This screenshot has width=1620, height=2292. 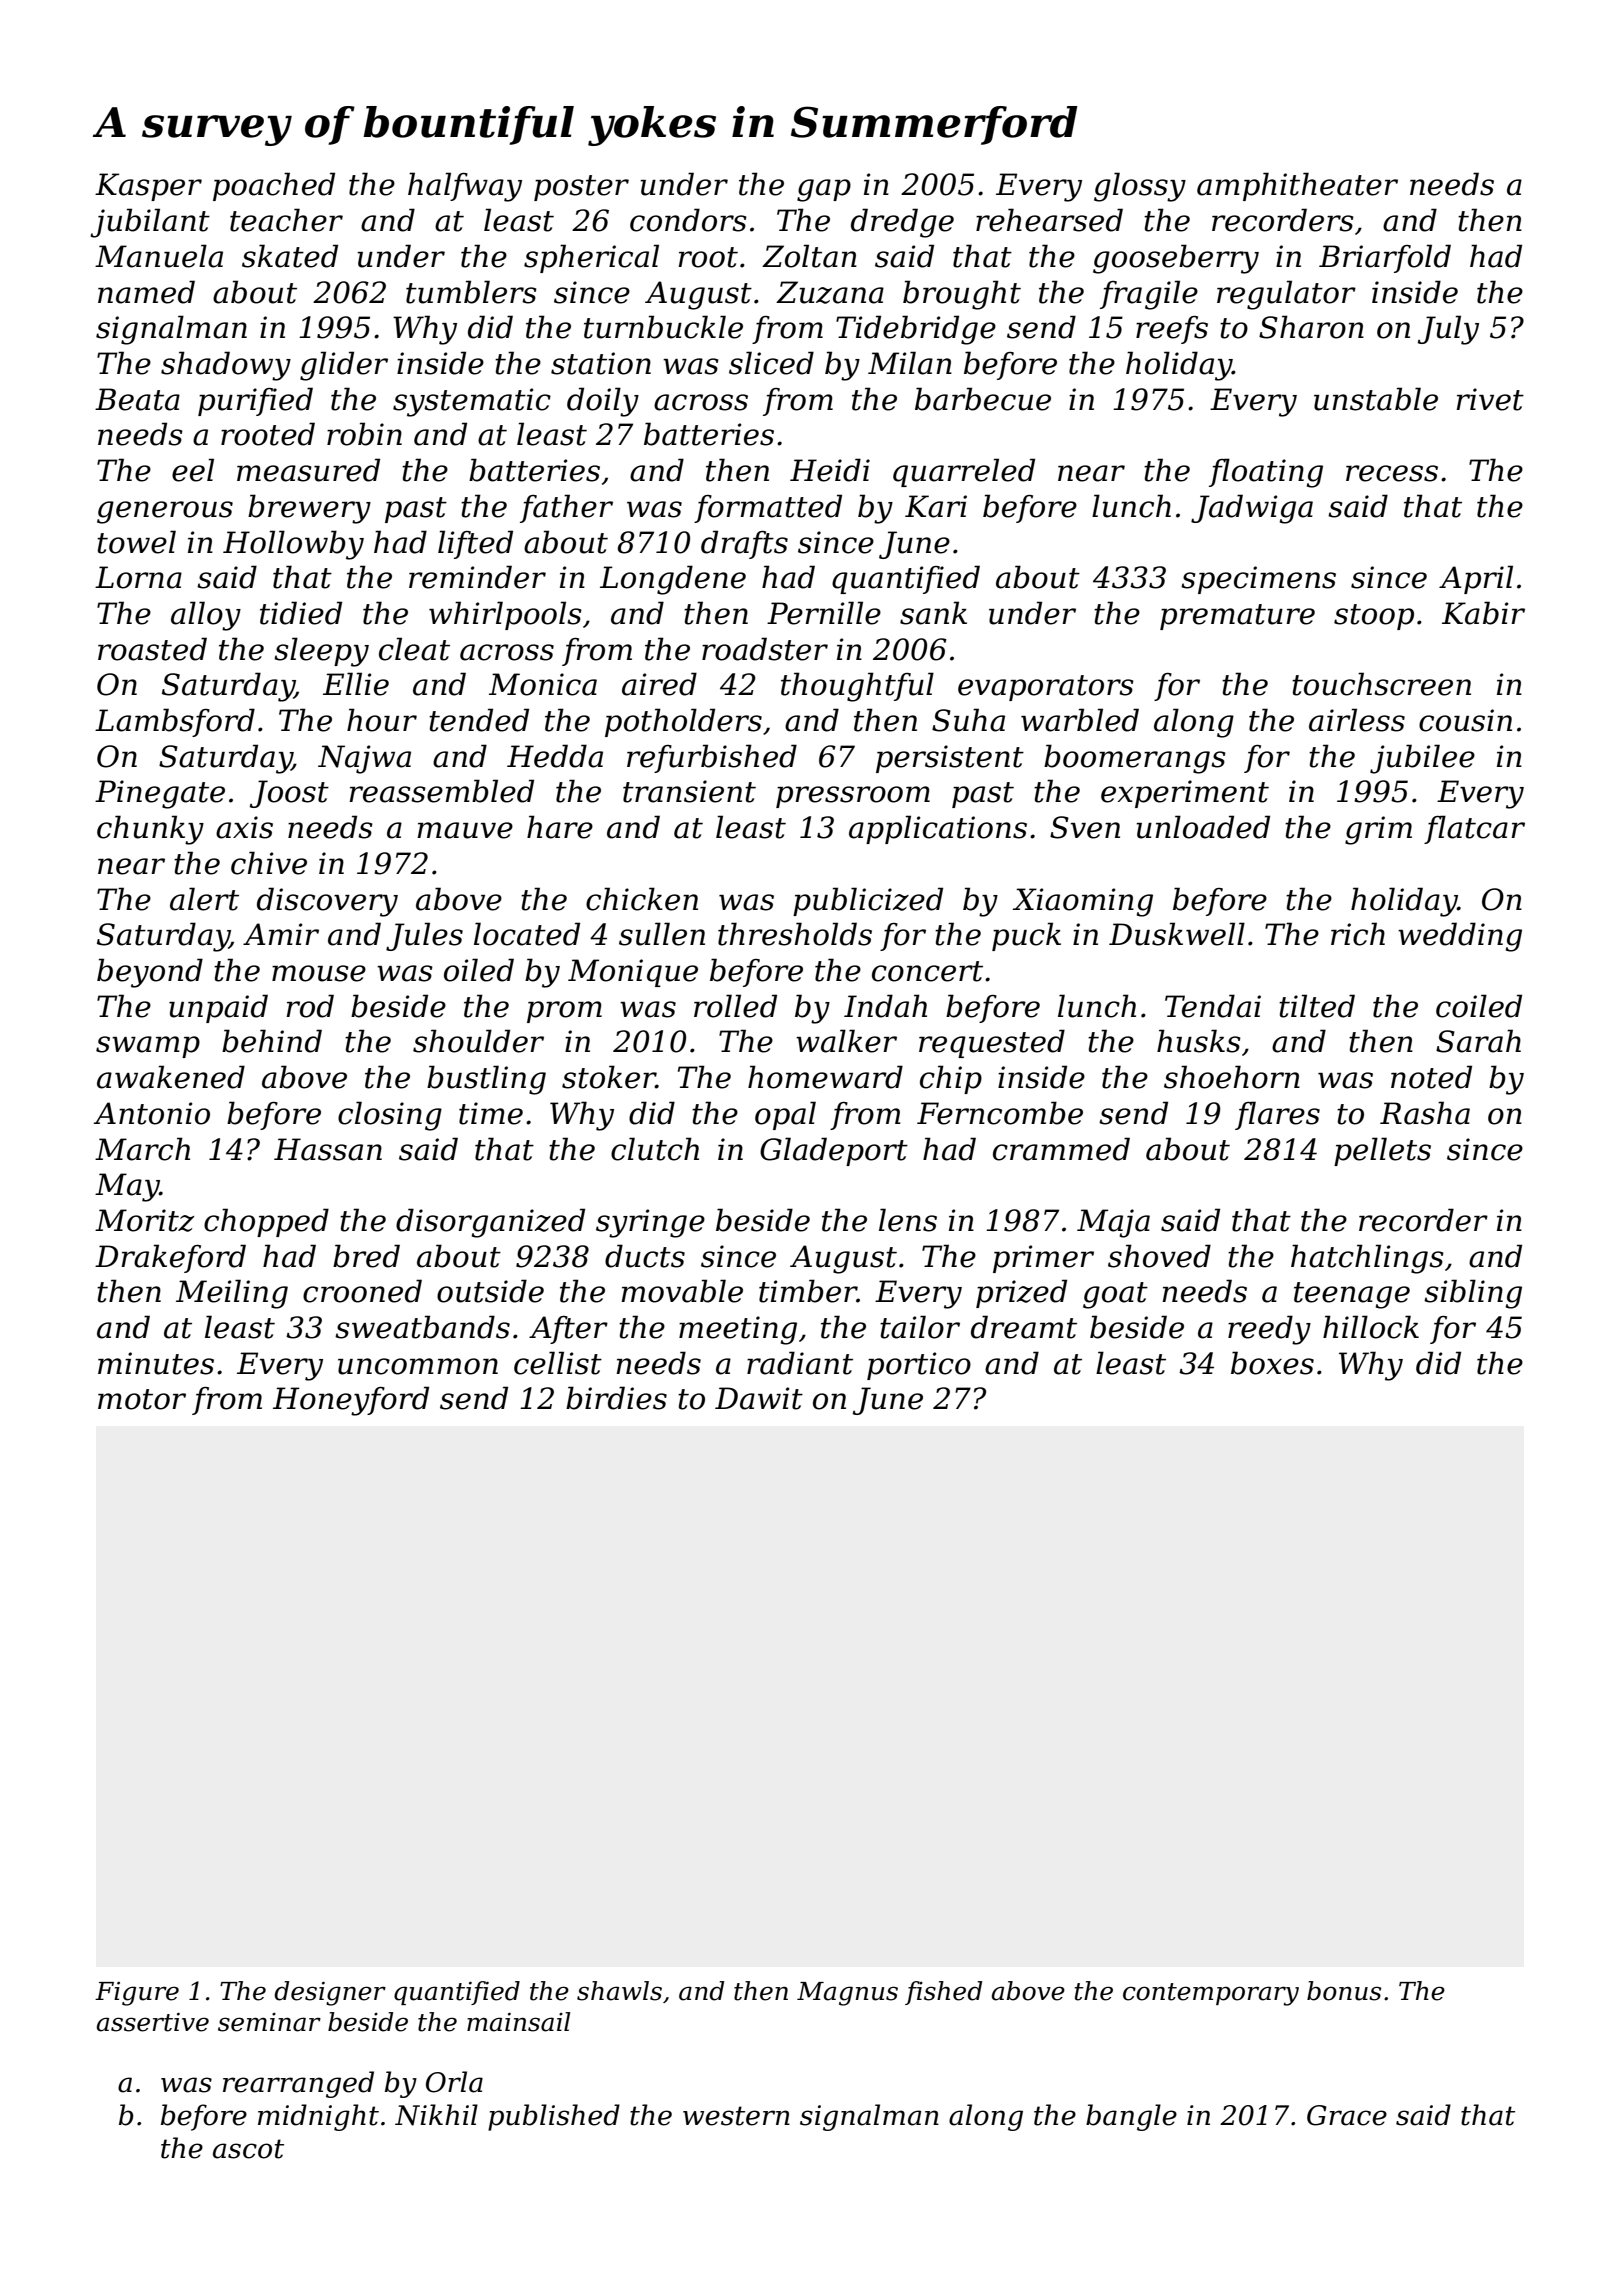 What do you see at coordinates (1474, 829) in the screenshot?
I see `flatcar` at bounding box center [1474, 829].
